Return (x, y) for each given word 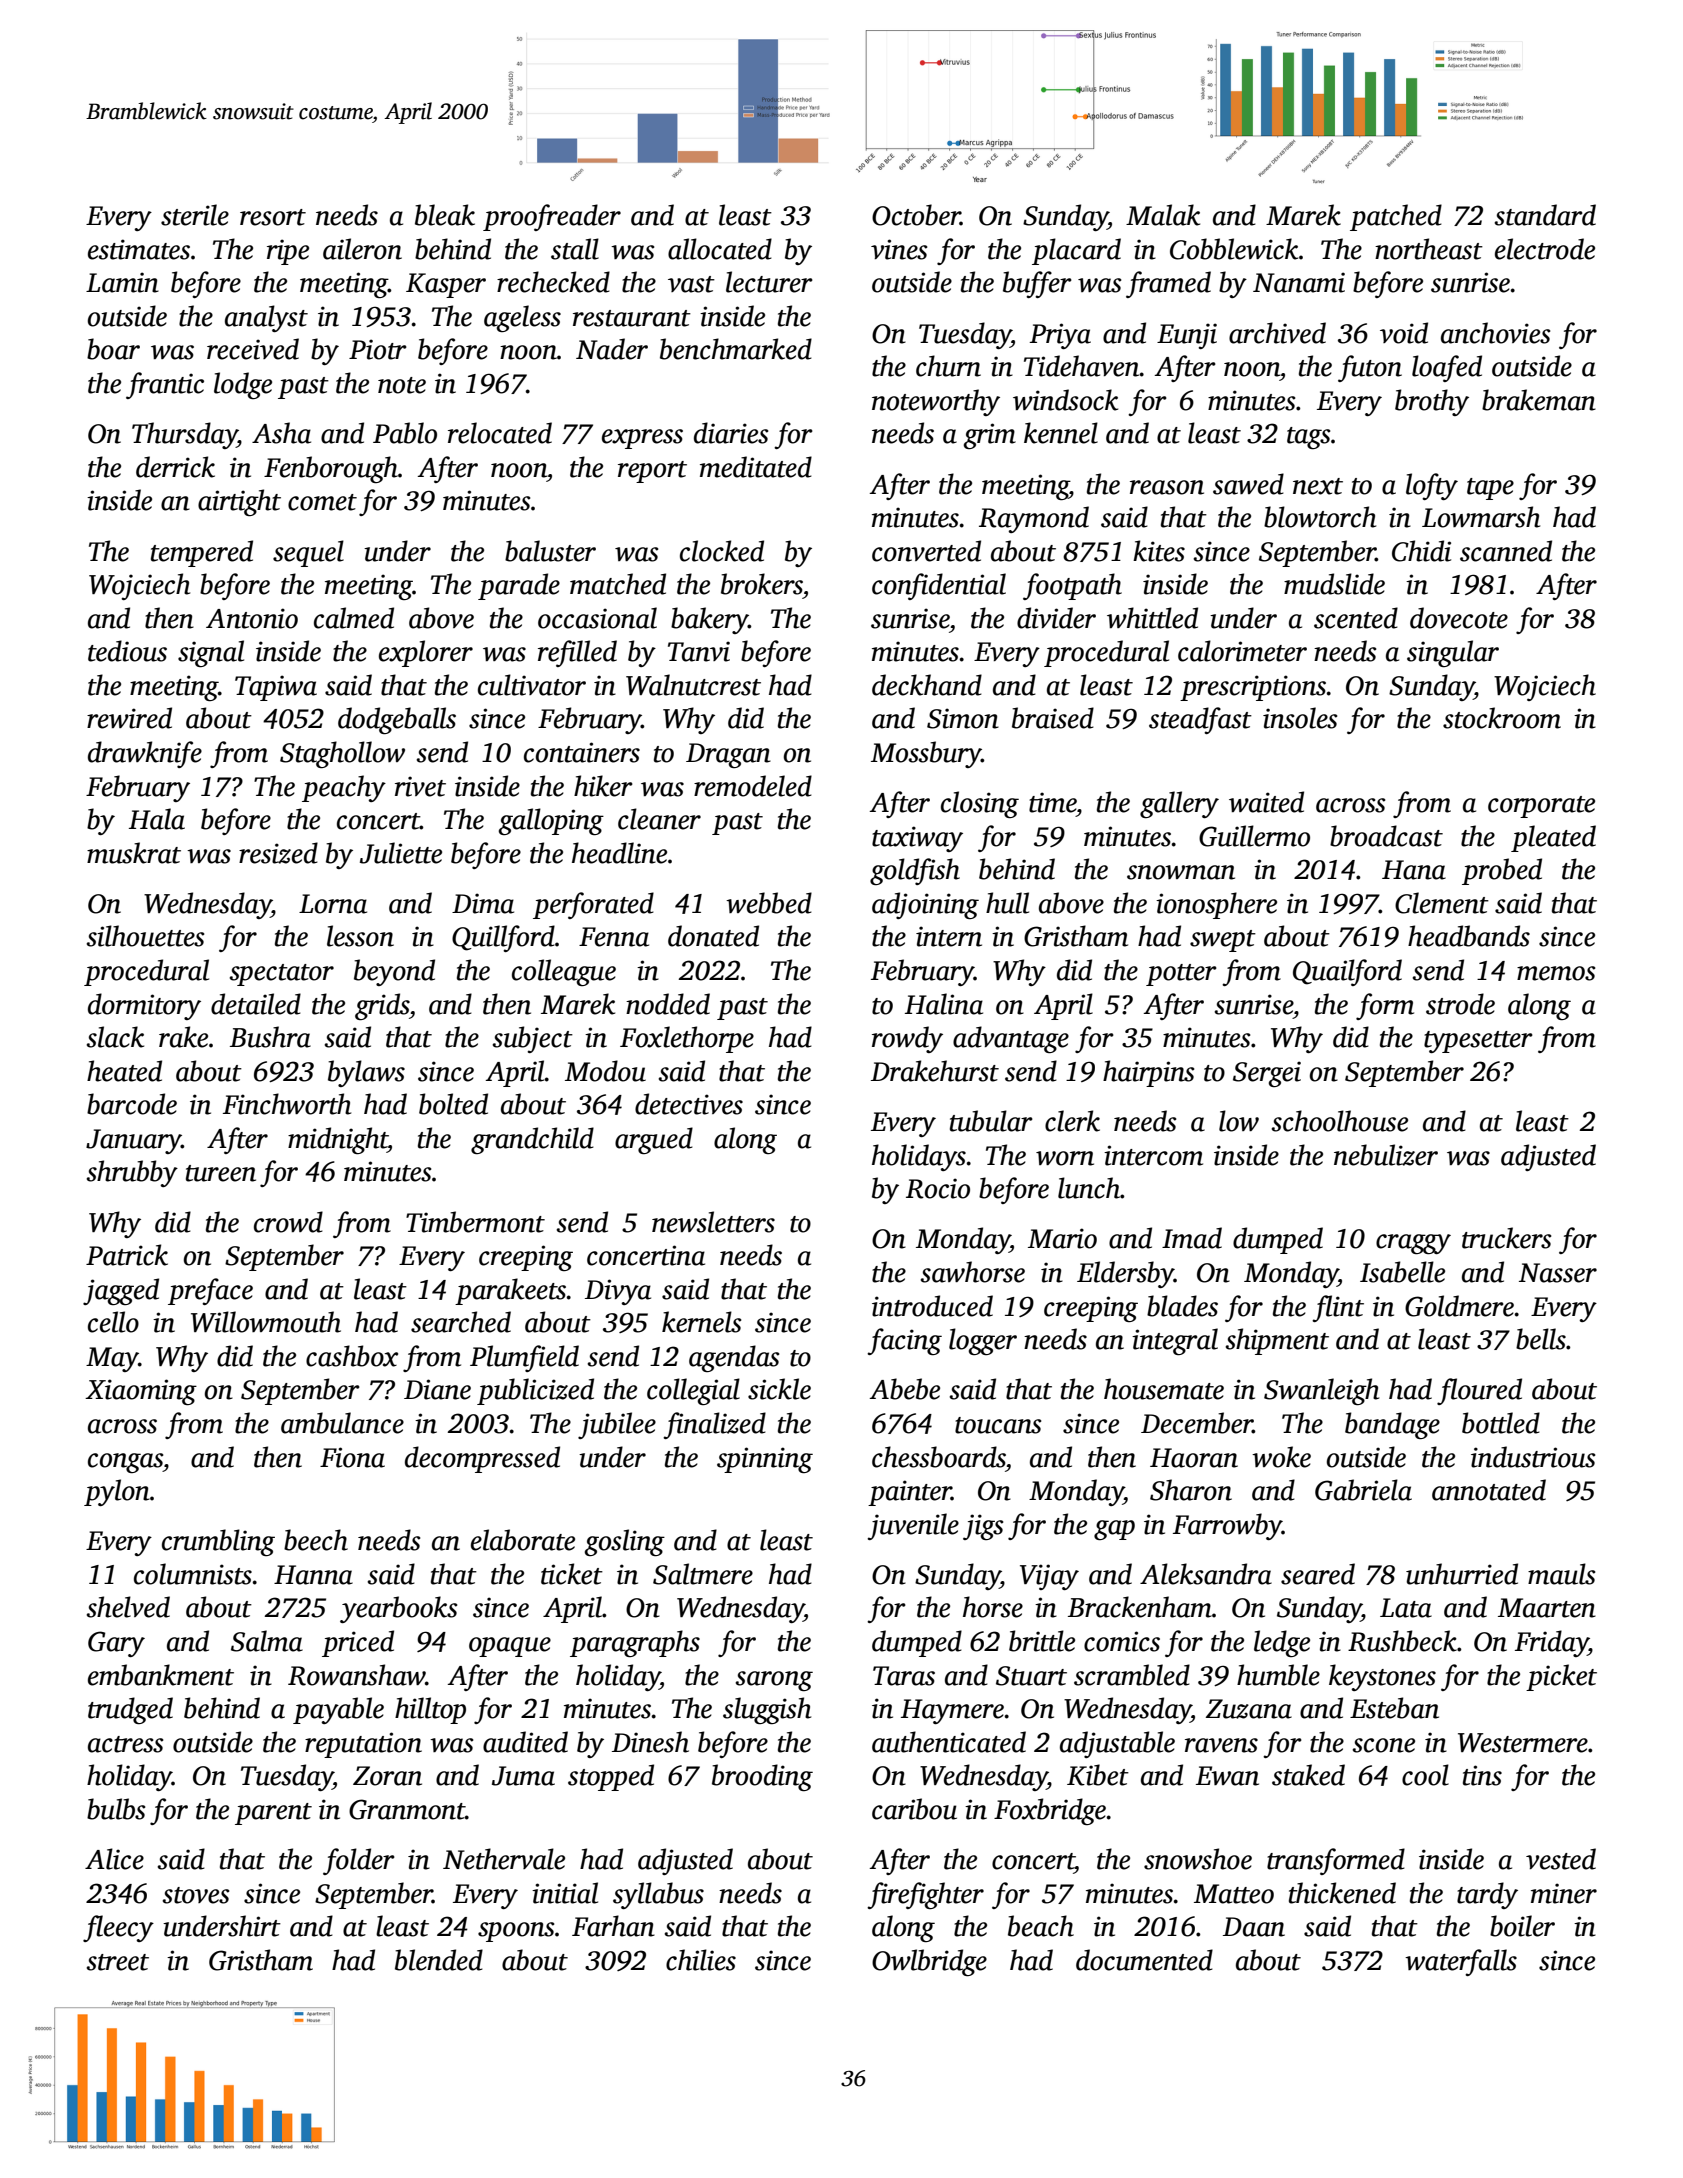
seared (1318, 1574)
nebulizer (1386, 1155)
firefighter (925, 1895)
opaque (510, 1647)
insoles (1300, 718)
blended (439, 1960)
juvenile (913, 1526)
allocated (720, 249)
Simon (963, 718)
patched (1396, 217)
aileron (362, 249)
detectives (689, 1104)
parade (519, 586)
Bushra (270, 1037)
